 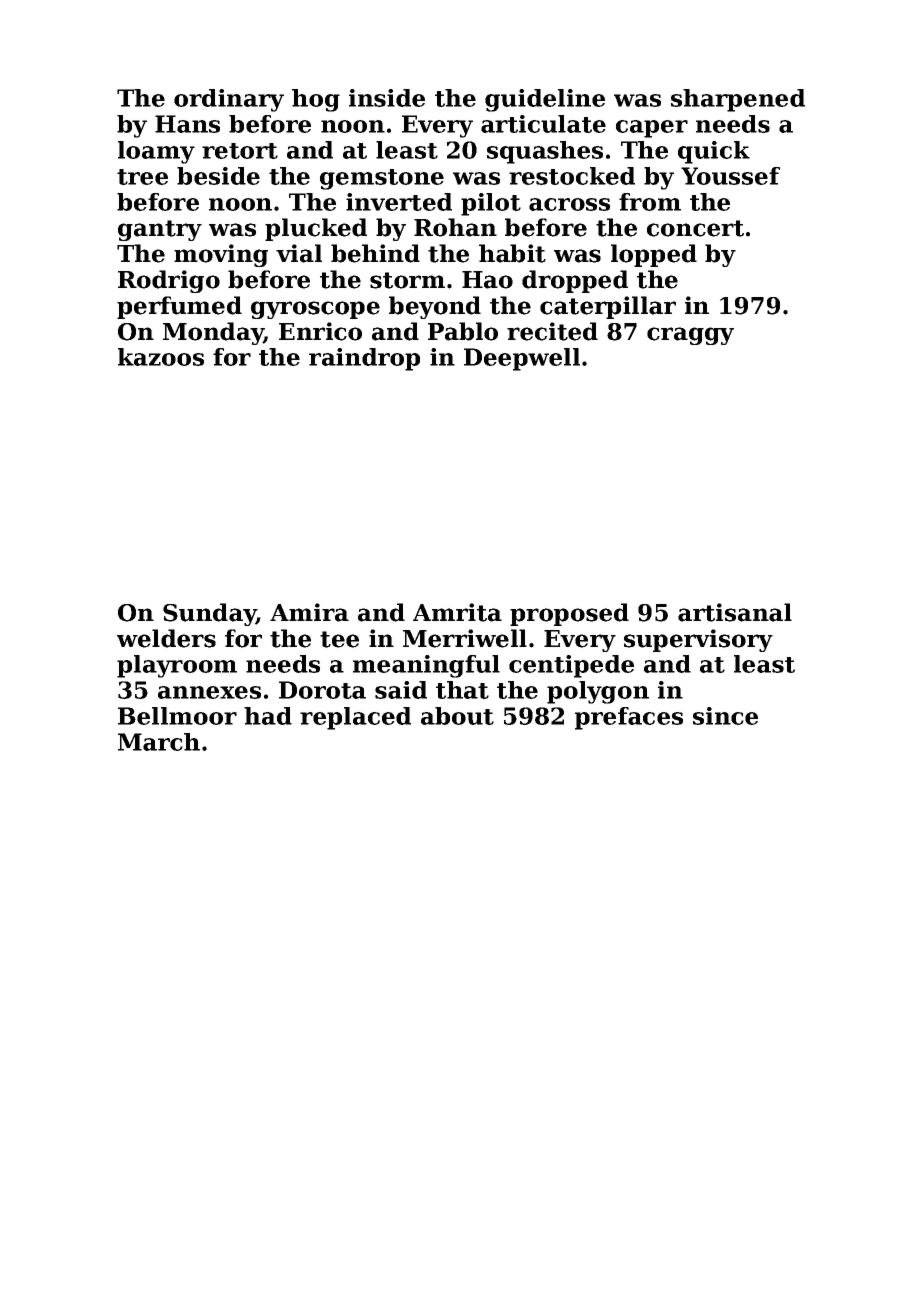 I want to click on gemstone, so click(x=382, y=179).
